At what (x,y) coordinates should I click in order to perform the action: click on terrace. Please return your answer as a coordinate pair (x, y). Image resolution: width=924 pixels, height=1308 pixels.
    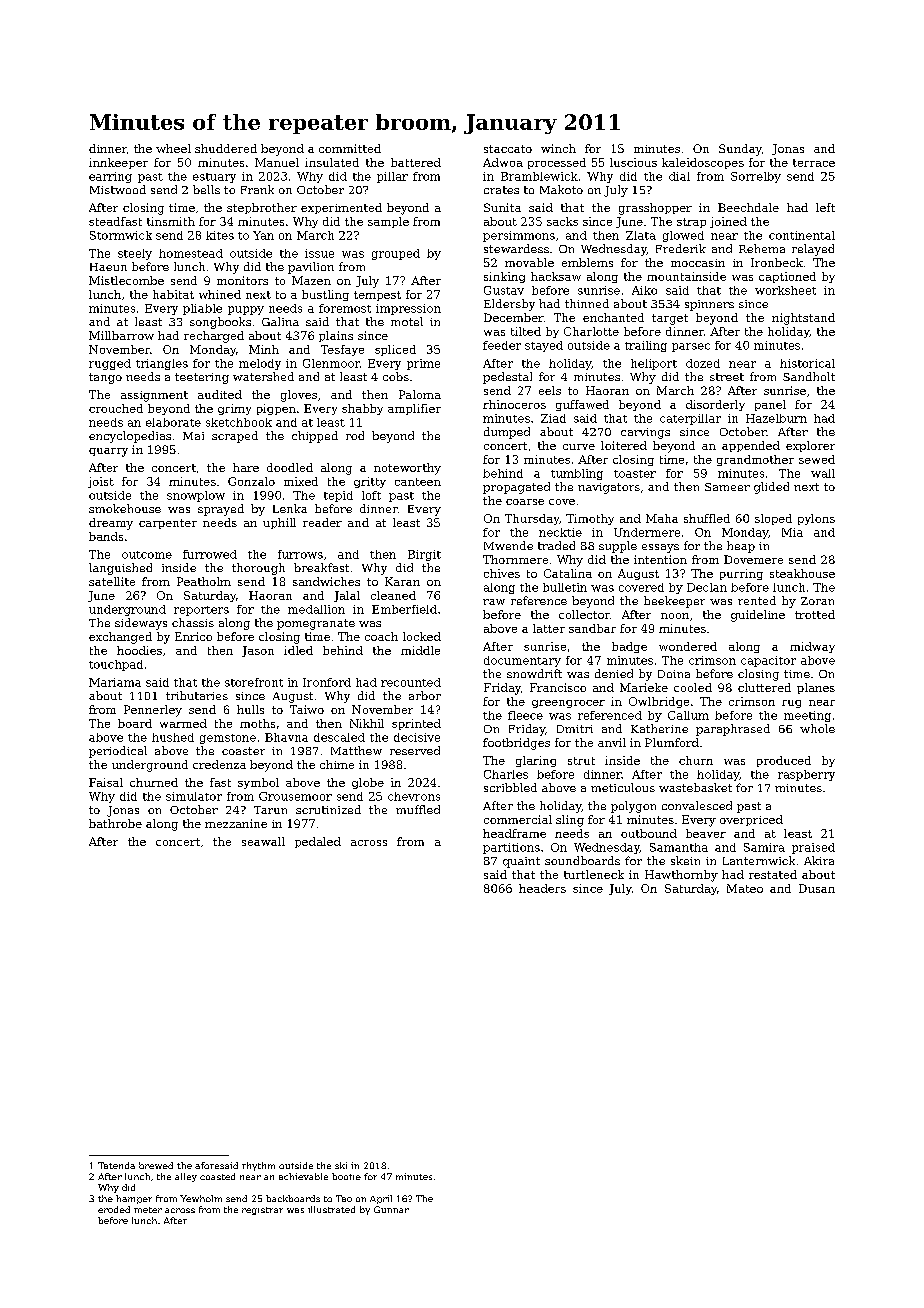
    Looking at the image, I should click on (814, 163).
